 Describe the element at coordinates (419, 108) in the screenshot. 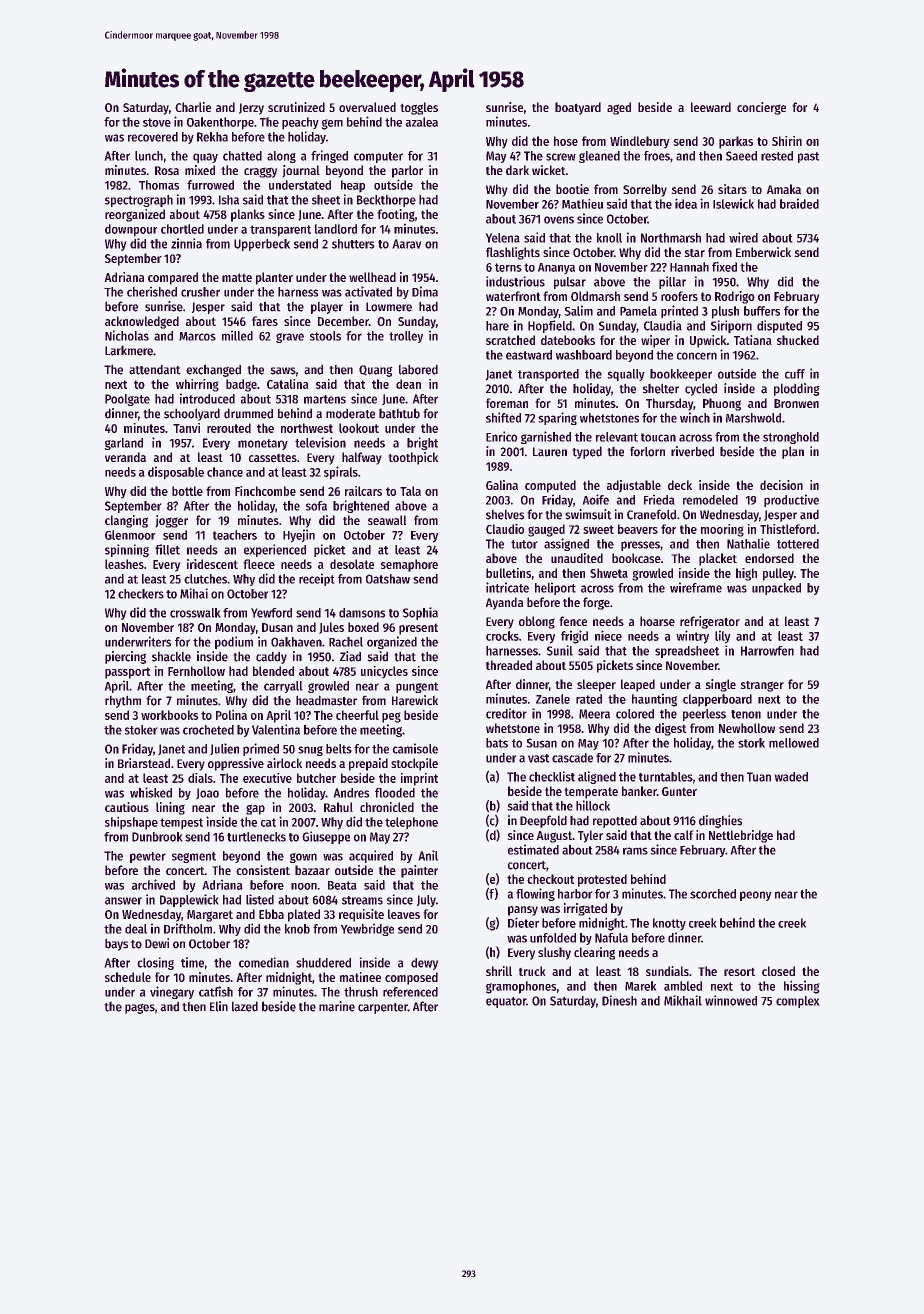

I see `toggles` at that location.
